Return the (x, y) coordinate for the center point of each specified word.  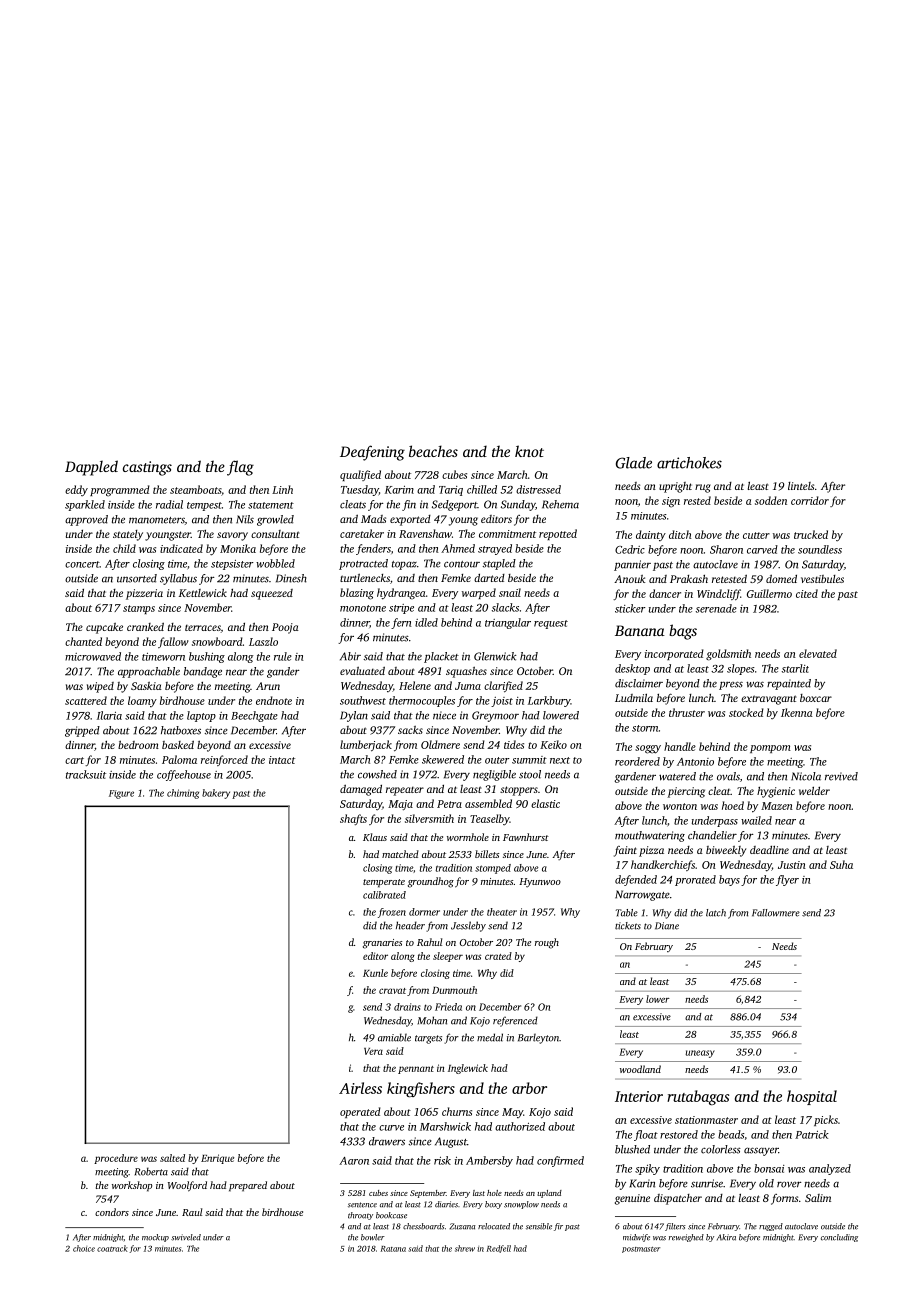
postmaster (641, 1250)
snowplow (521, 1205)
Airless (360, 1088)
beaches (433, 451)
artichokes (689, 463)
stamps (139, 609)
